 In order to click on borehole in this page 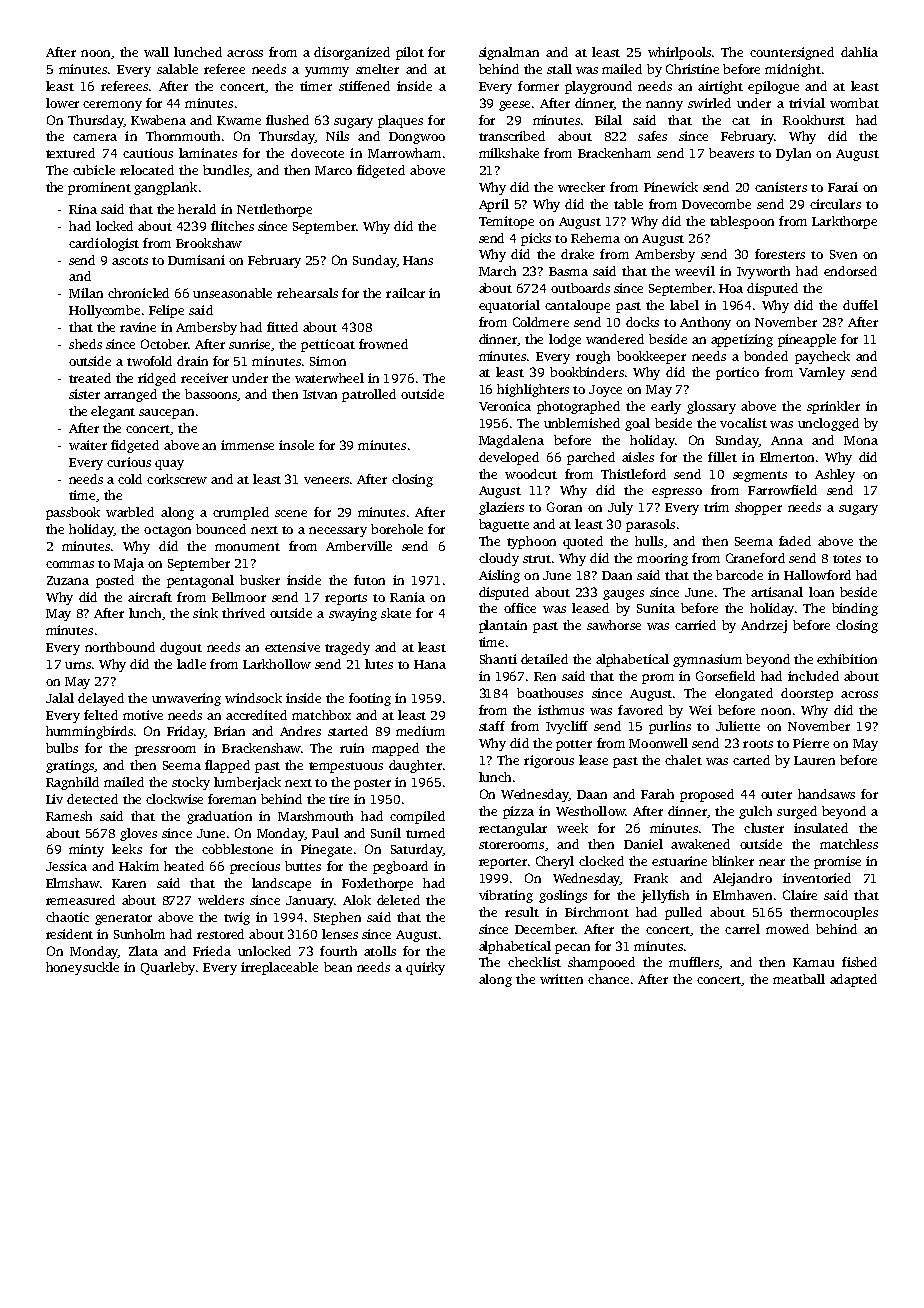, I will do `click(397, 529)`.
